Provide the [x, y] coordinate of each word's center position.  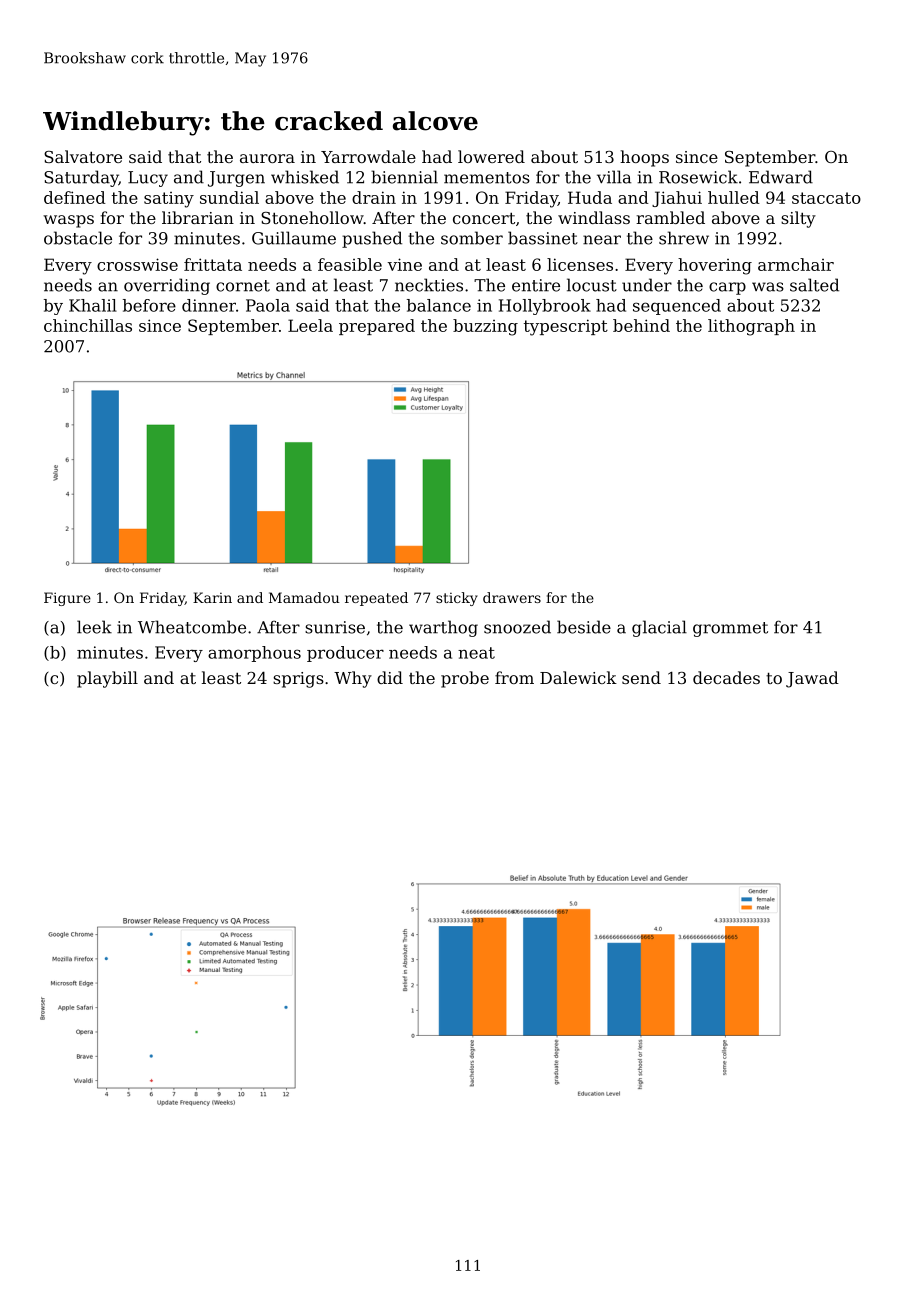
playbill [107, 679]
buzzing [485, 327]
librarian [198, 217]
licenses [580, 264]
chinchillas [88, 325]
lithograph [751, 327]
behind [641, 325]
